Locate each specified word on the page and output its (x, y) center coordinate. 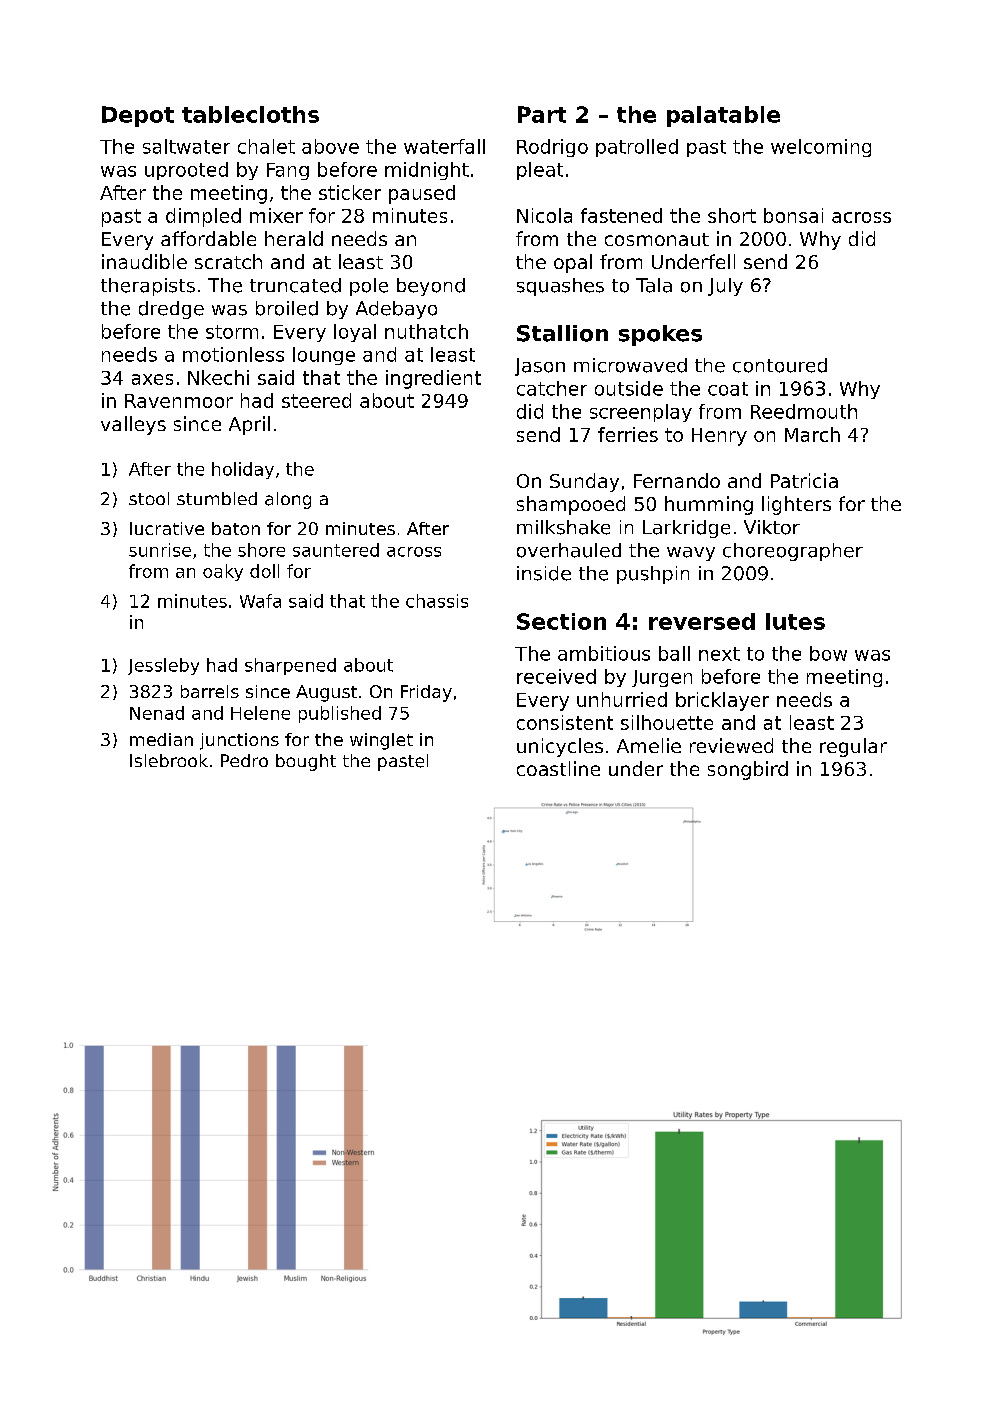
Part (542, 114)
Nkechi (218, 377)
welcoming (821, 148)
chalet (266, 146)
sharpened (290, 666)
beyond (431, 287)
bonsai (793, 215)
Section (561, 621)
